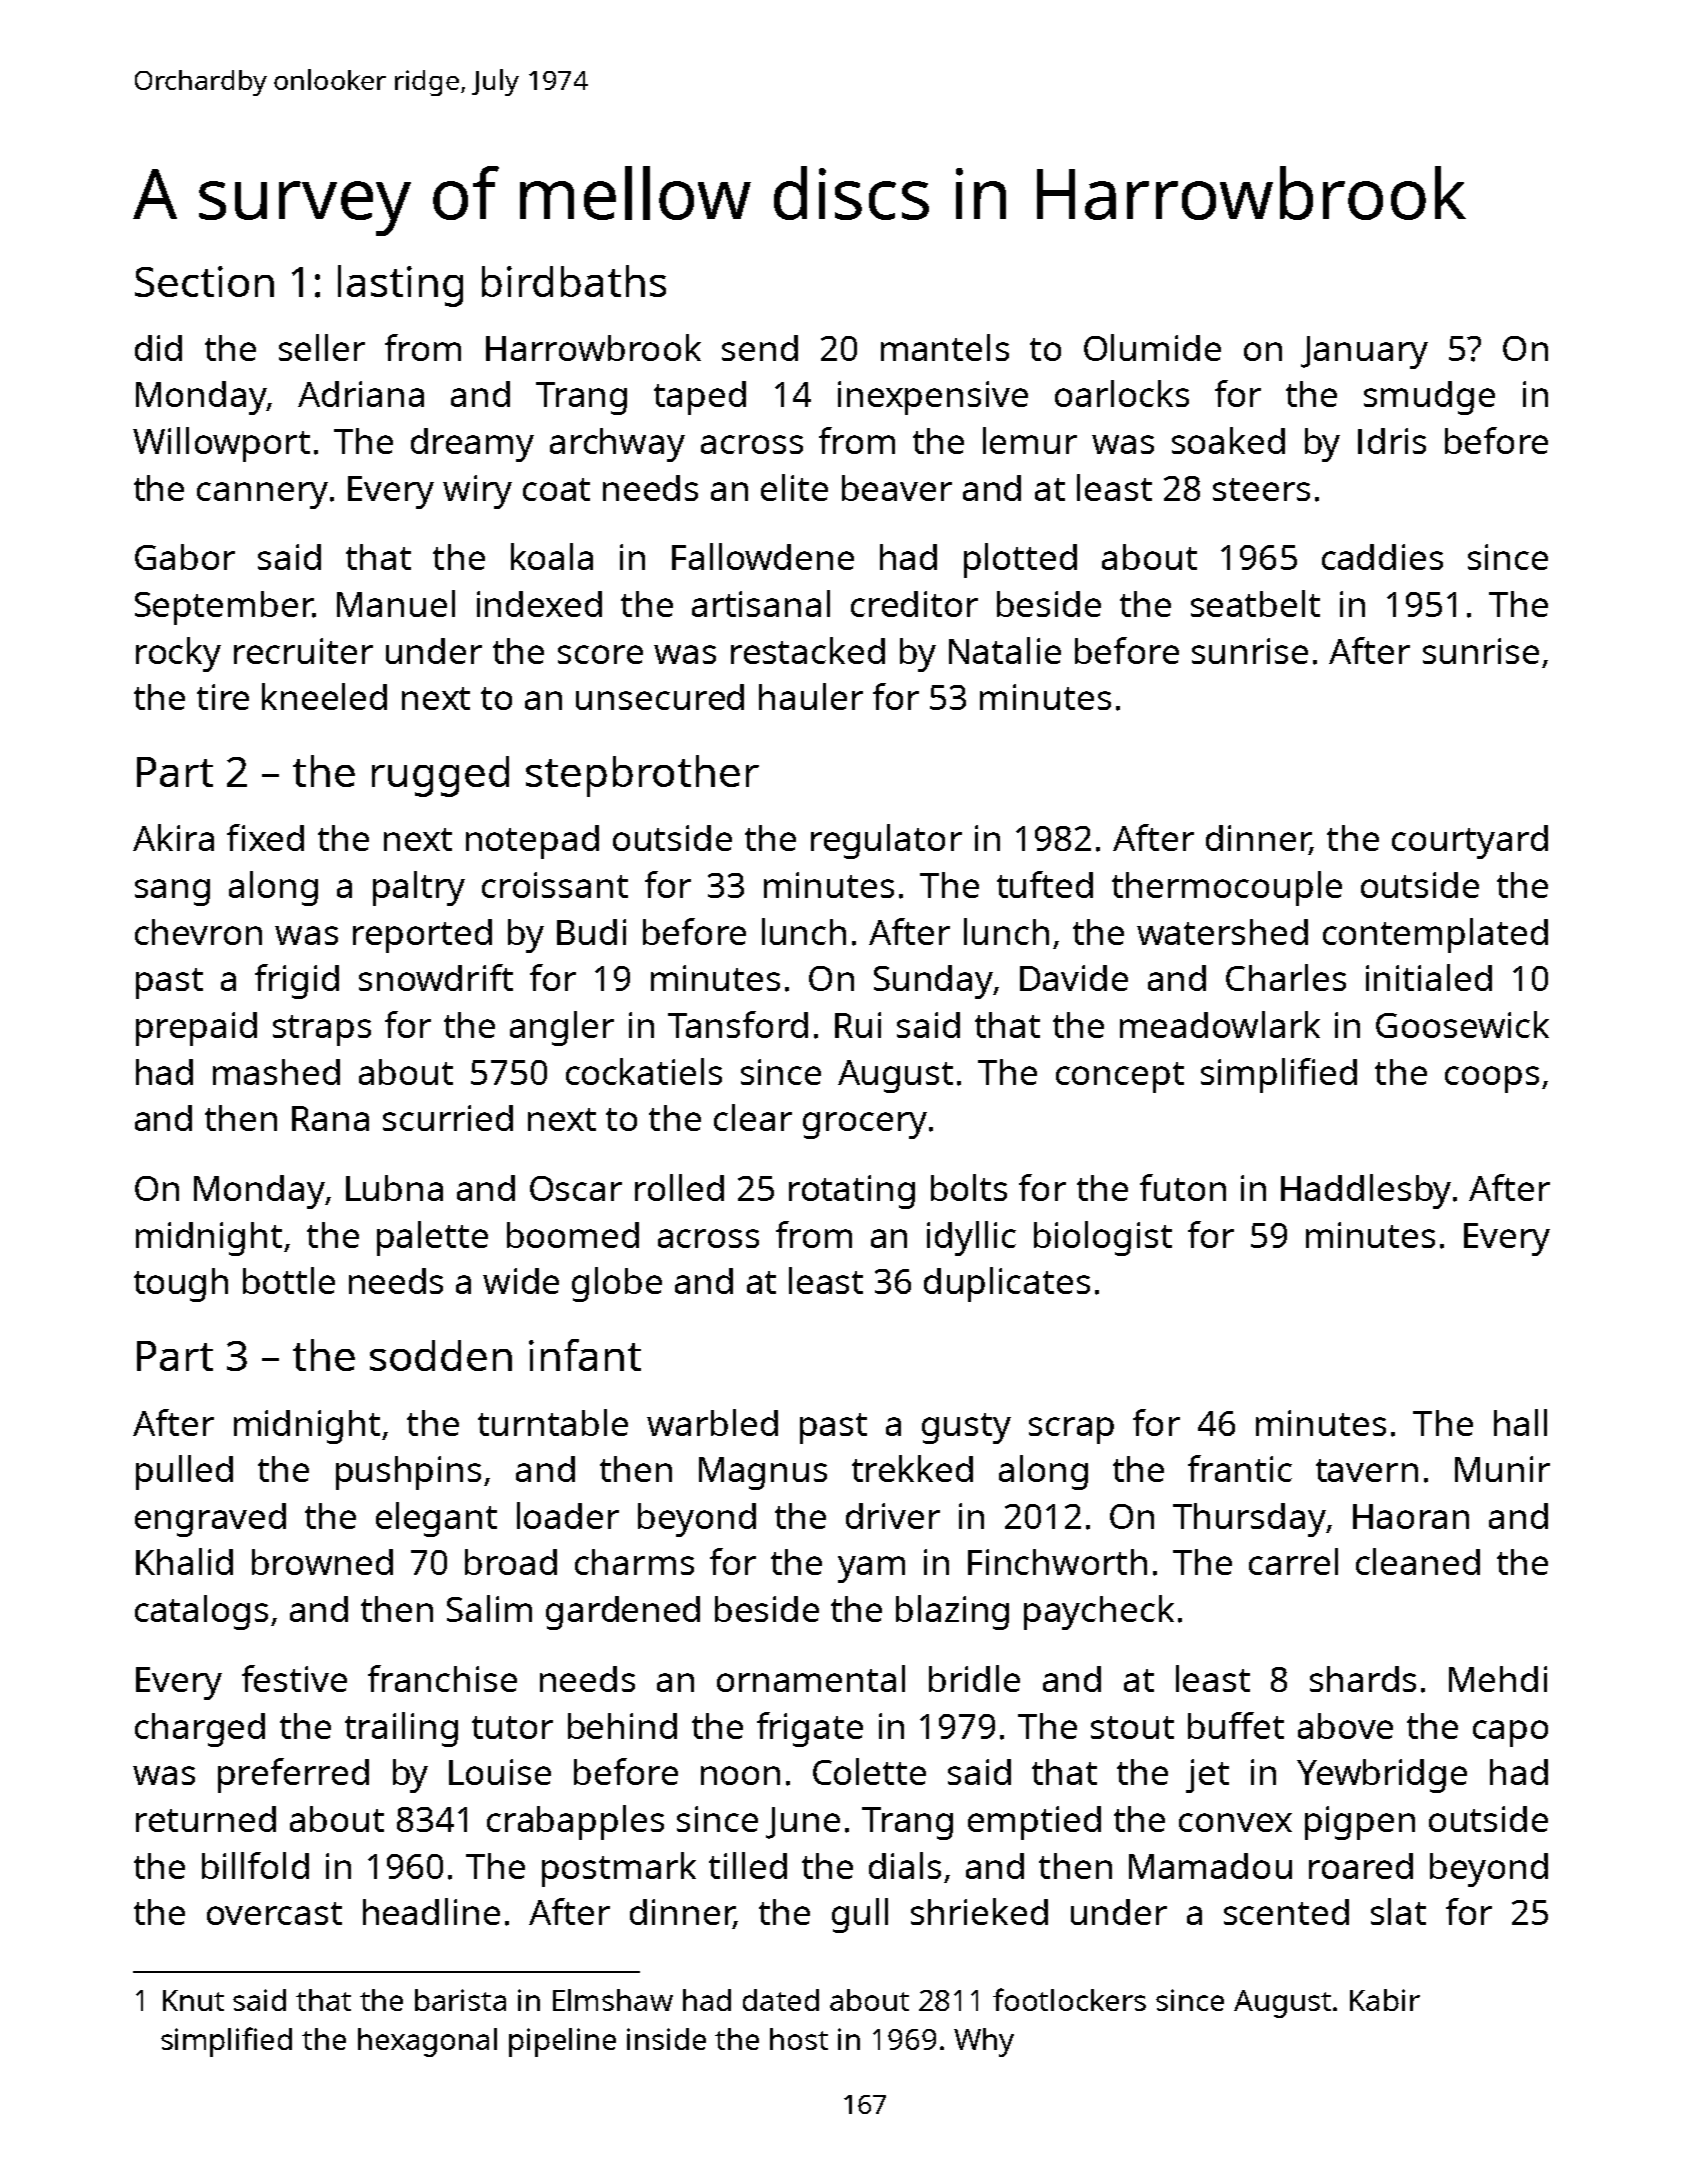 Image resolution: width=1683 pixels, height=2178 pixels. I want to click on courtyard, so click(1470, 842).
